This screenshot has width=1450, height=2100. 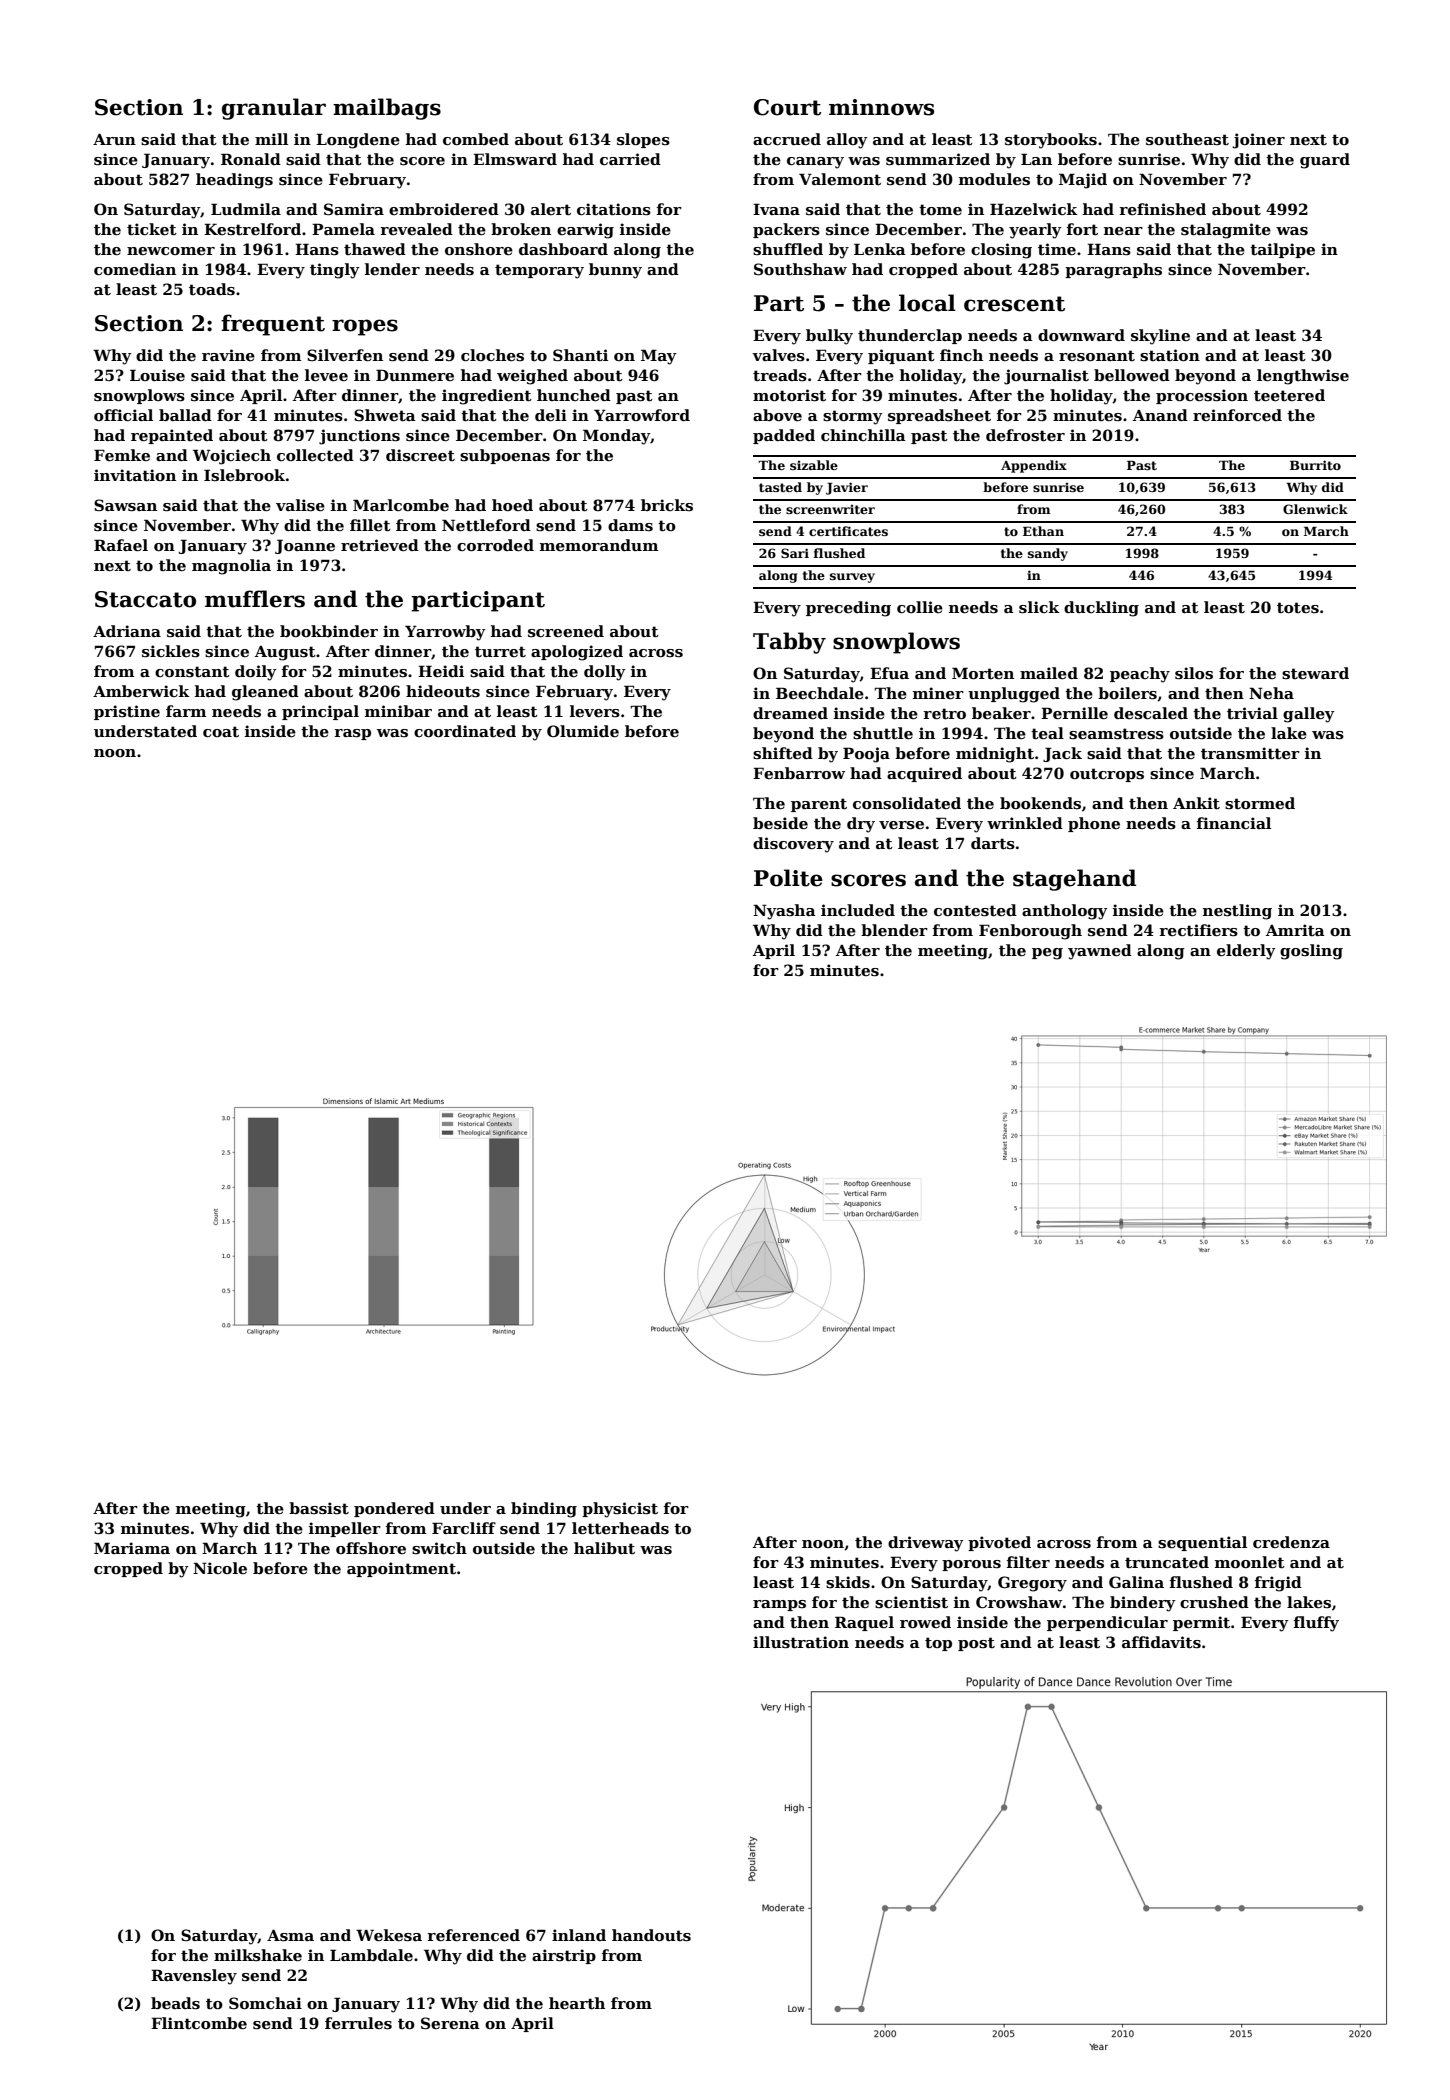 What do you see at coordinates (358, 2023) in the screenshot?
I see `ferrules` at bounding box center [358, 2023].
